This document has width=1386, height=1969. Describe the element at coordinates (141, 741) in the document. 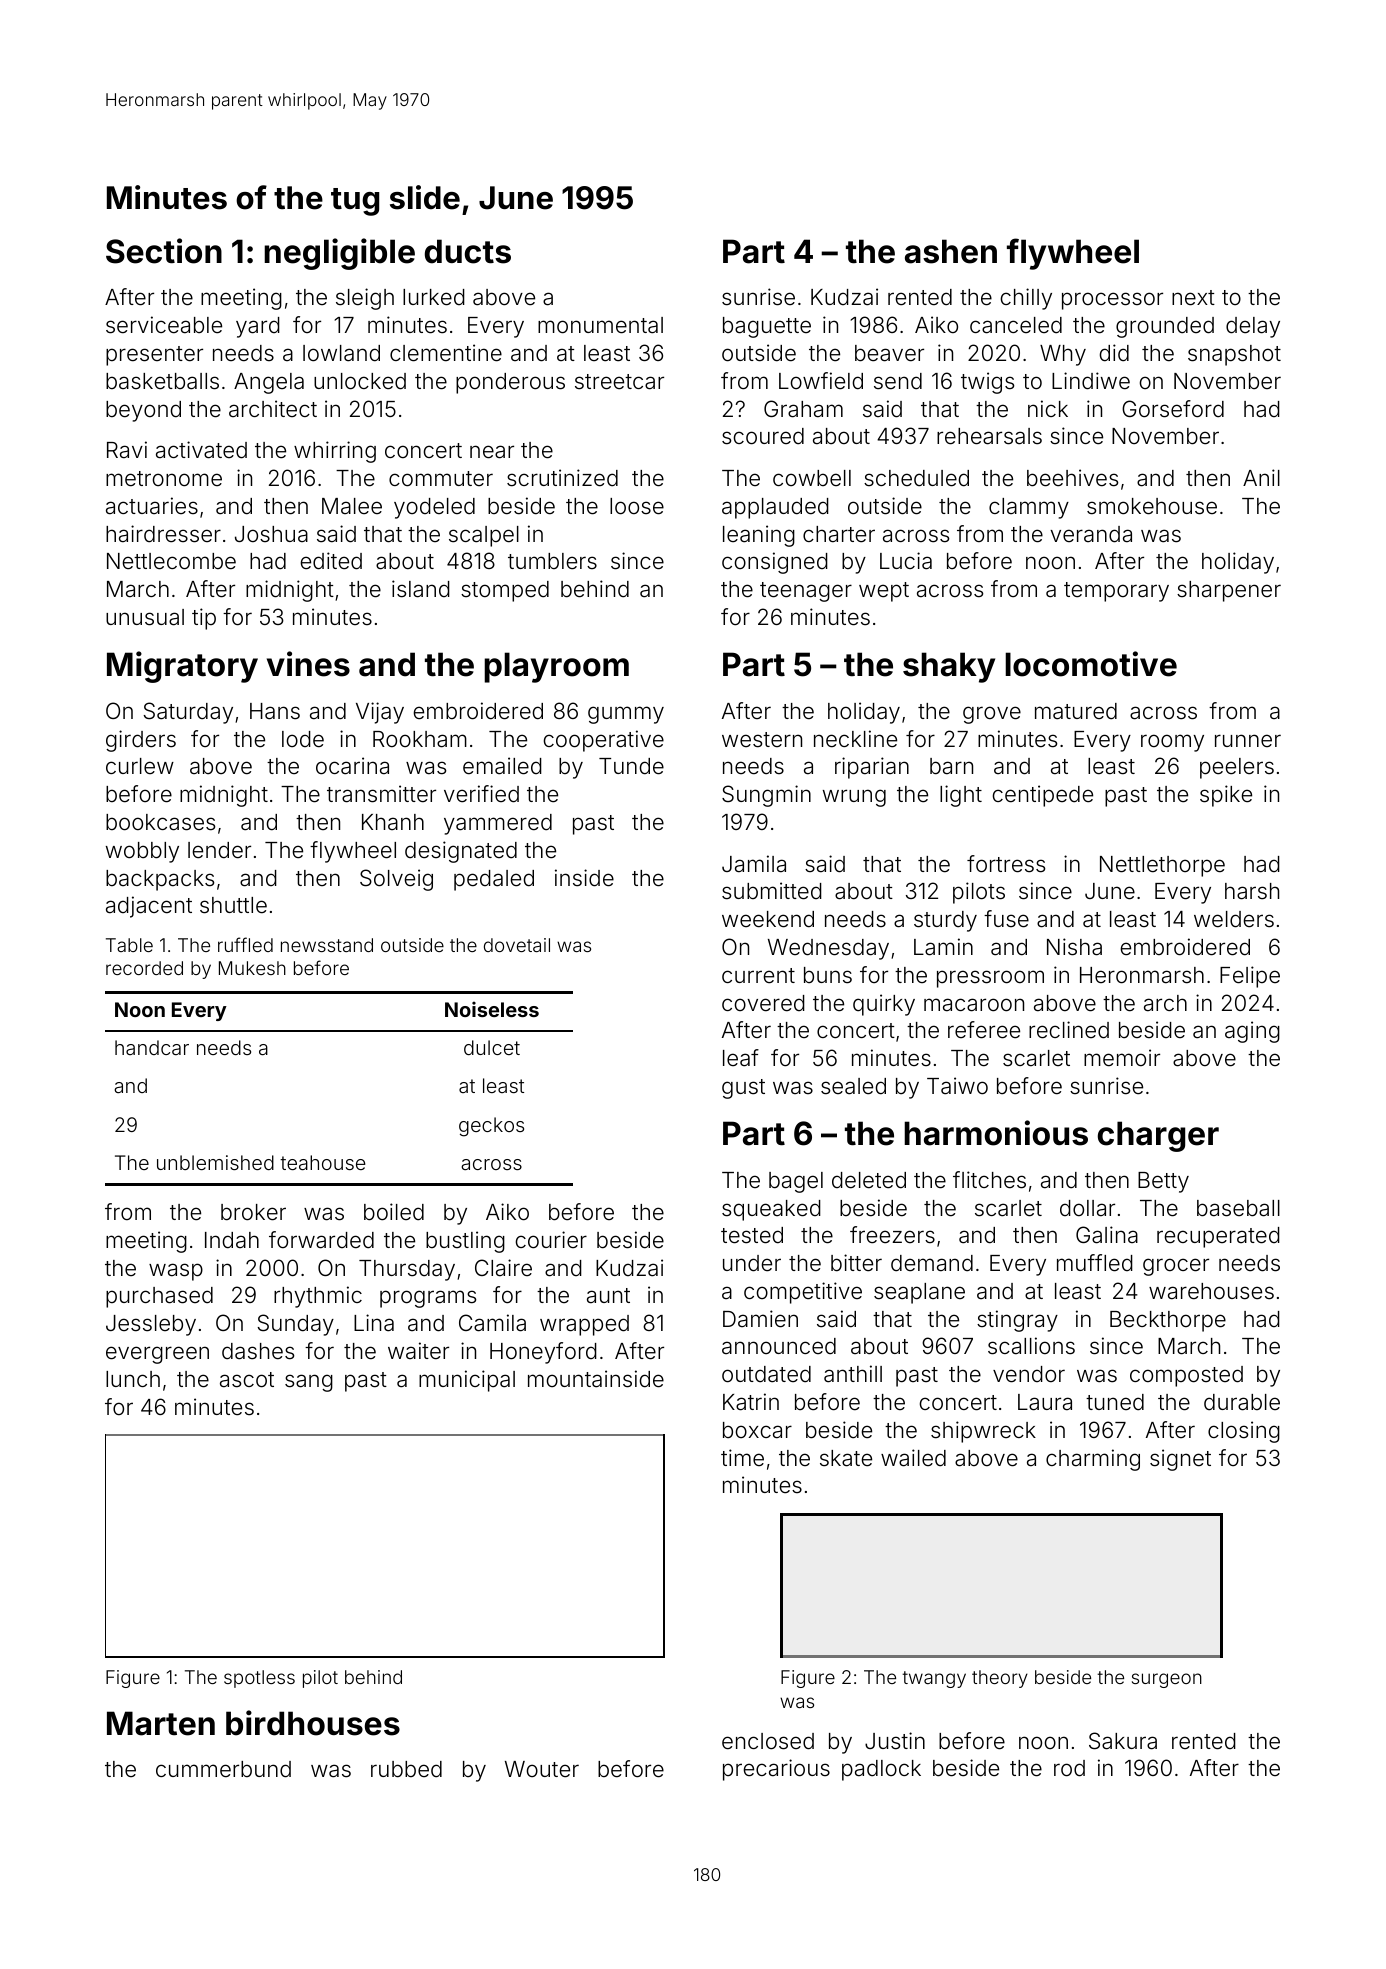

I see `girders` at that location.
